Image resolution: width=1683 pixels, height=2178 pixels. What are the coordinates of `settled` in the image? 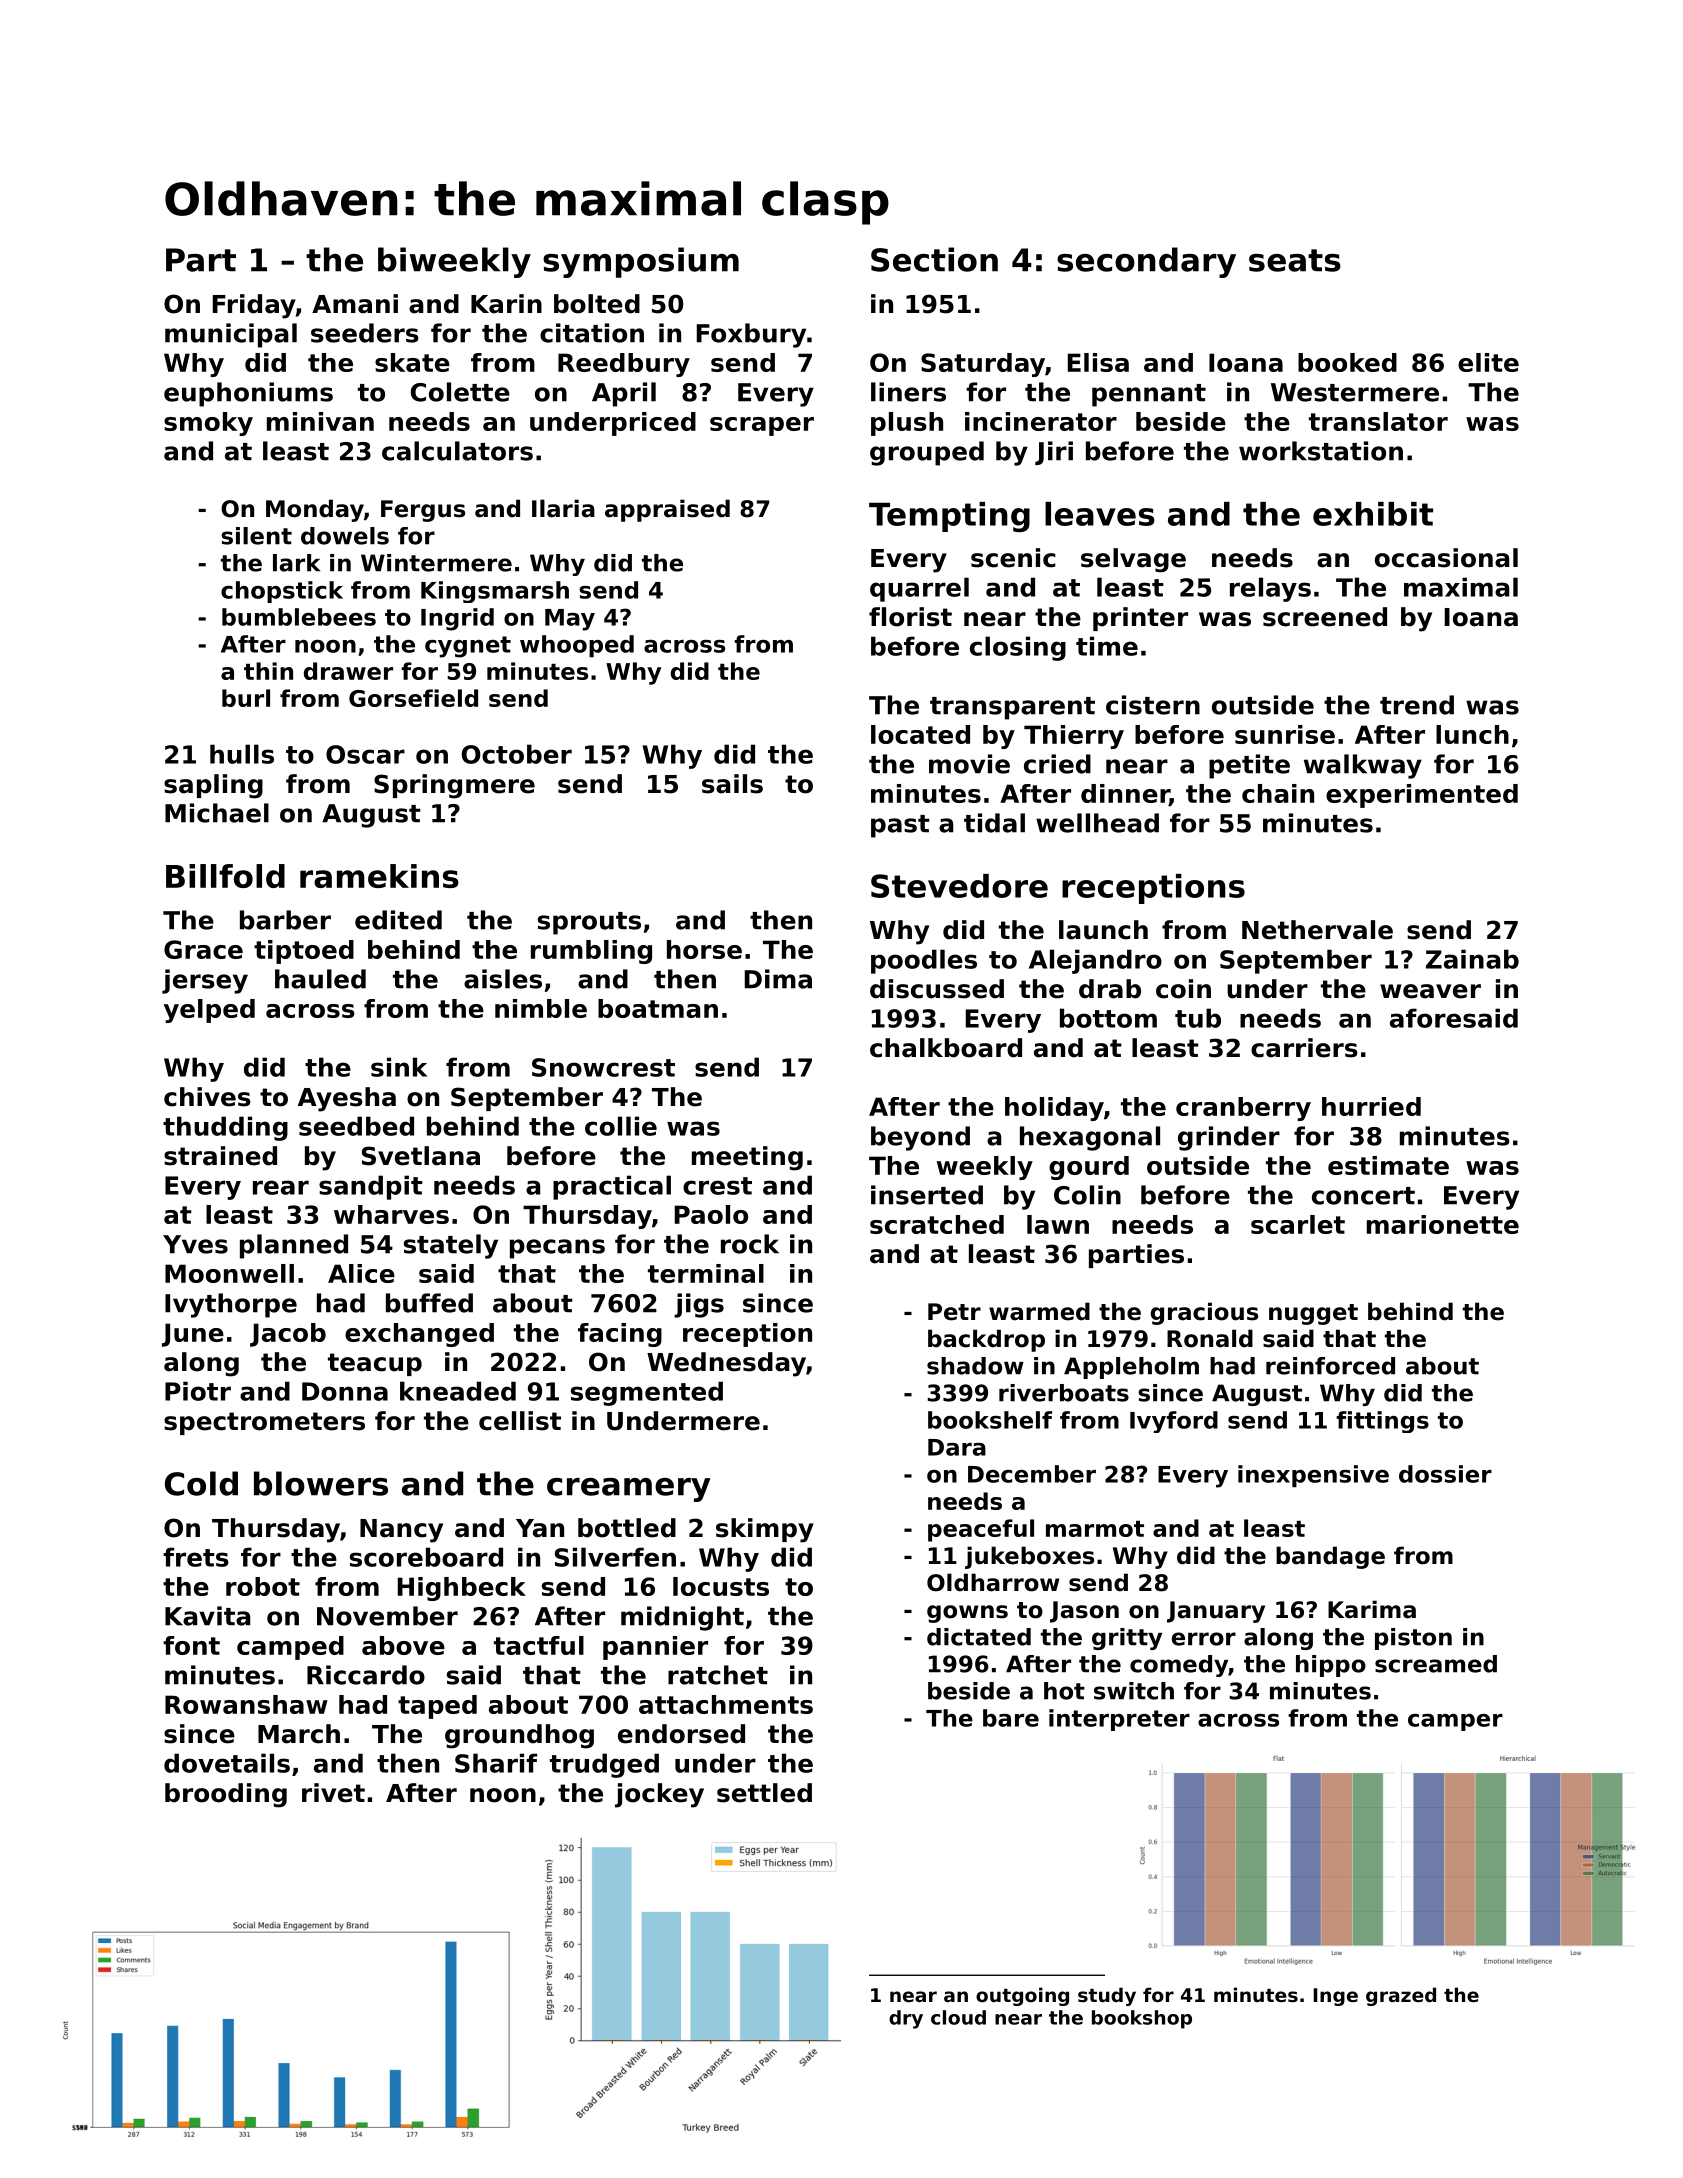 It's located at (764, 1793).
